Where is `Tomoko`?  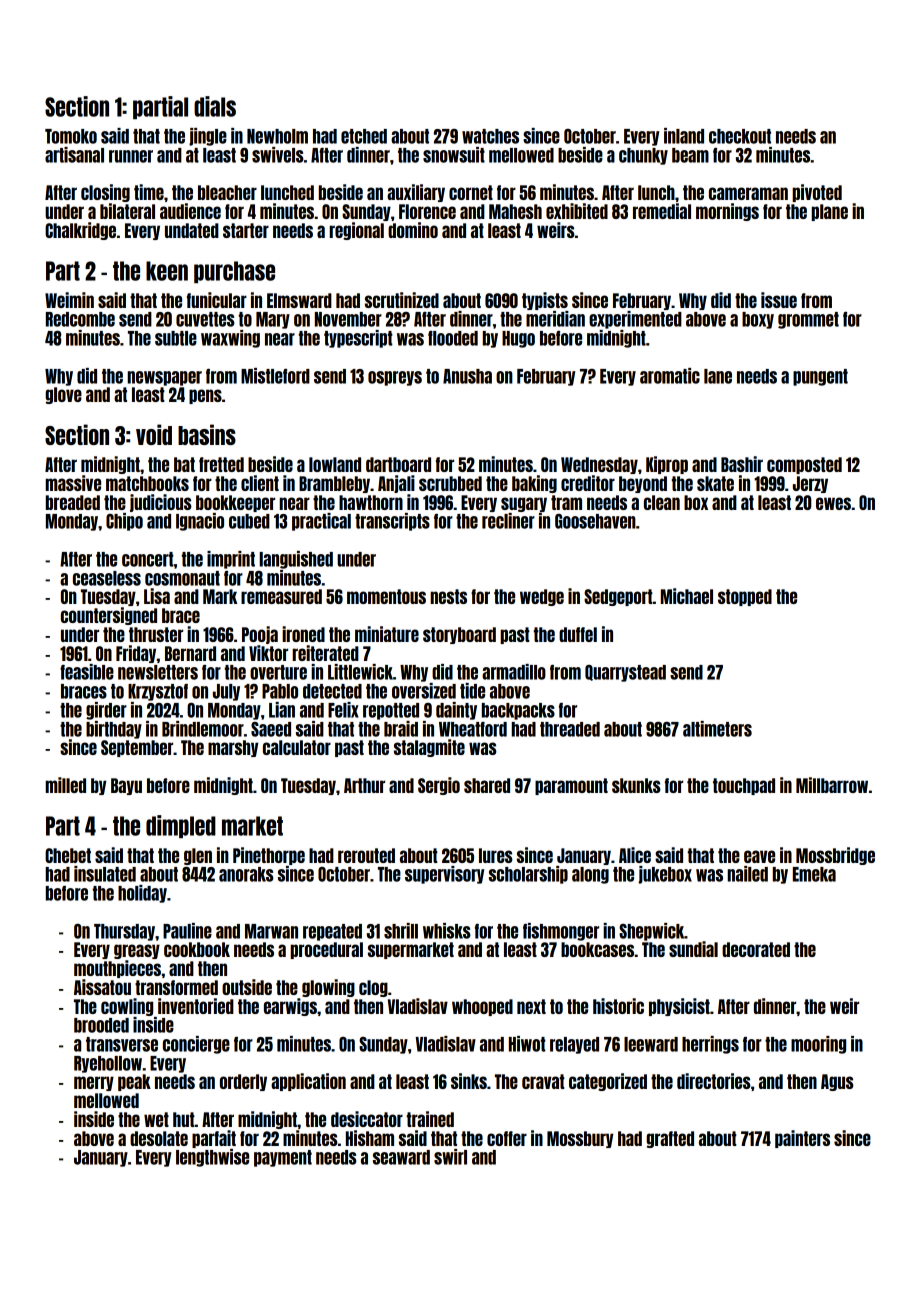
Tomoko is located at coordinates (71, 136).
